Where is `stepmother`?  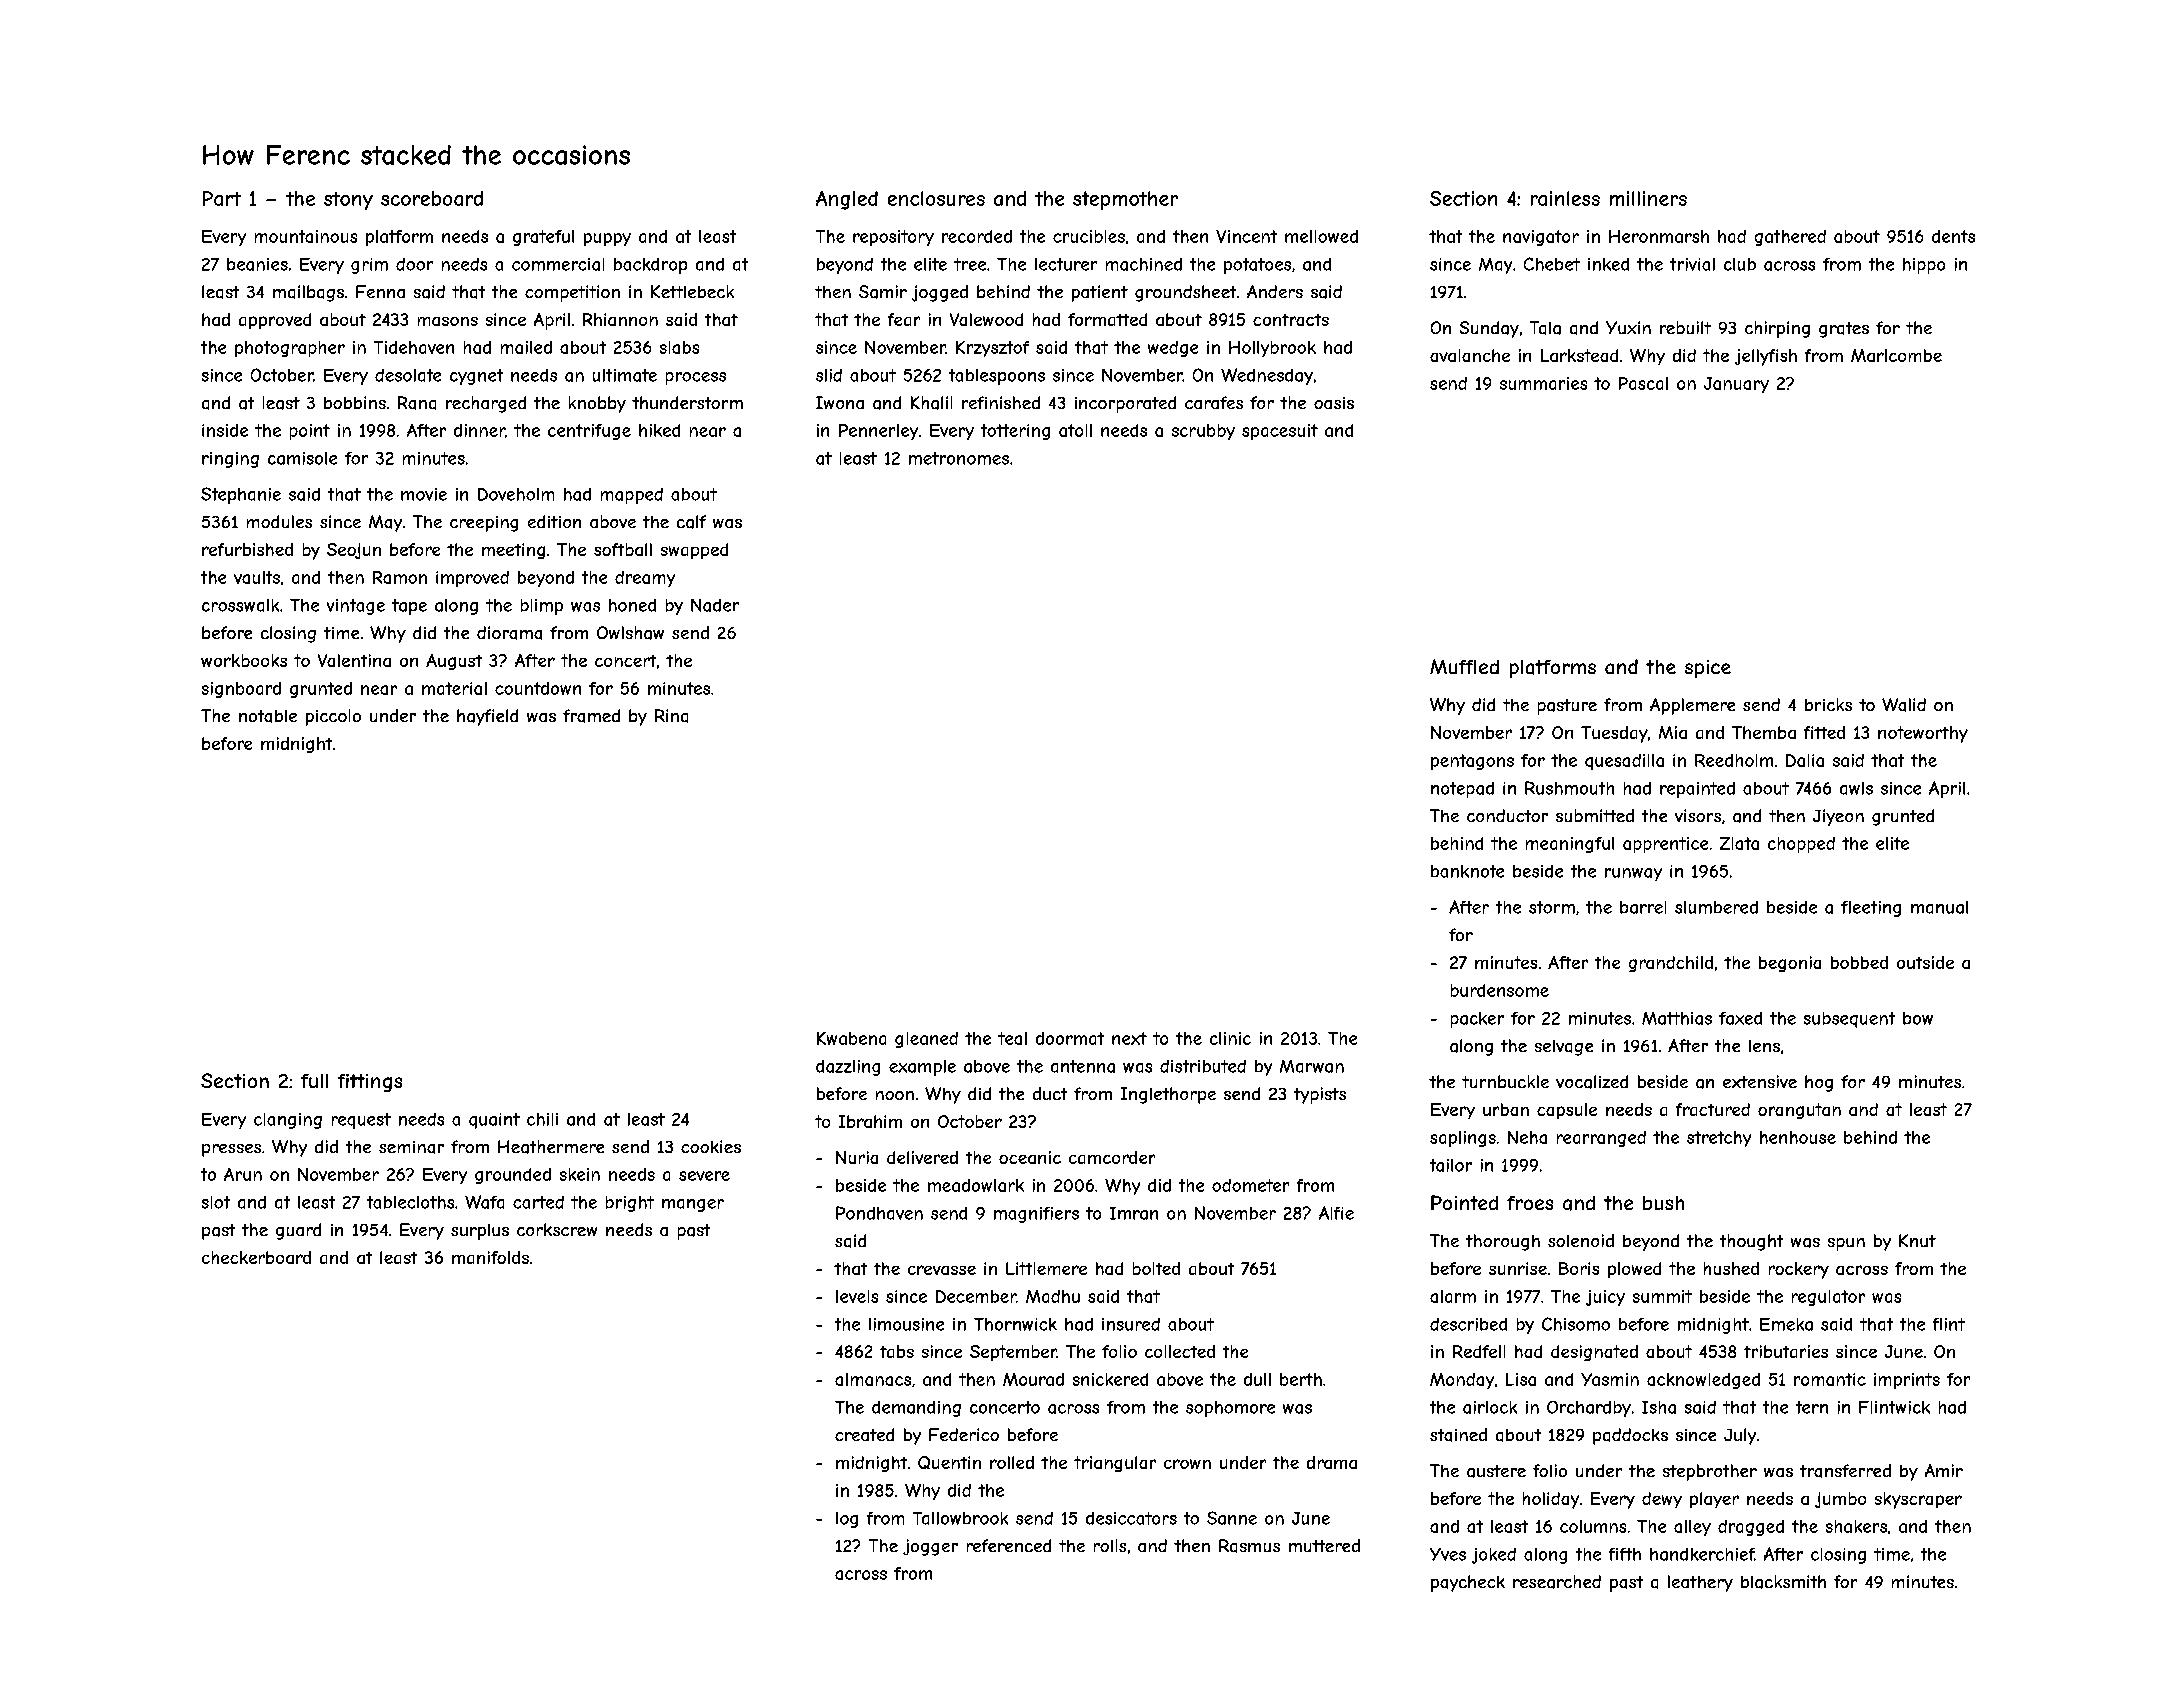
stepmother is located at coordinates (1125, 200).
